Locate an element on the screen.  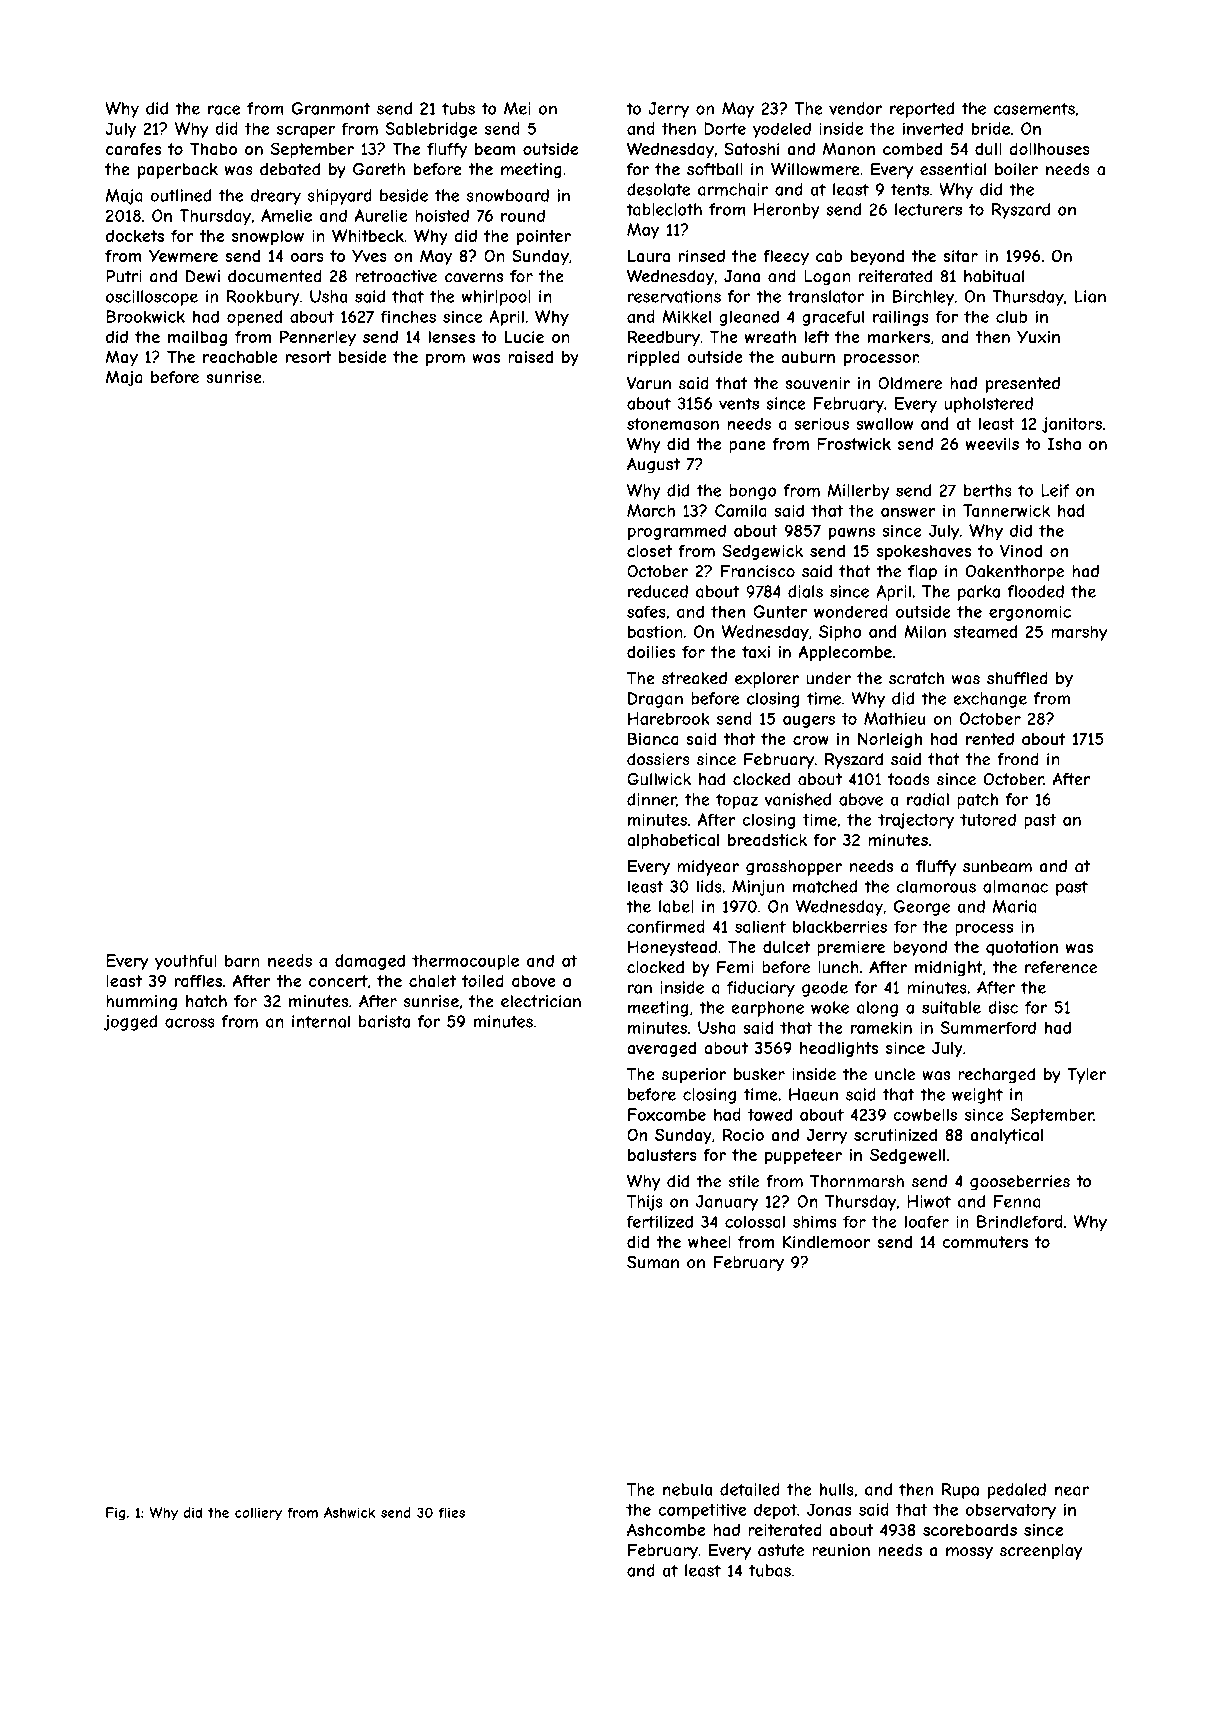
Isha is located at coordinates (1064, 443).
